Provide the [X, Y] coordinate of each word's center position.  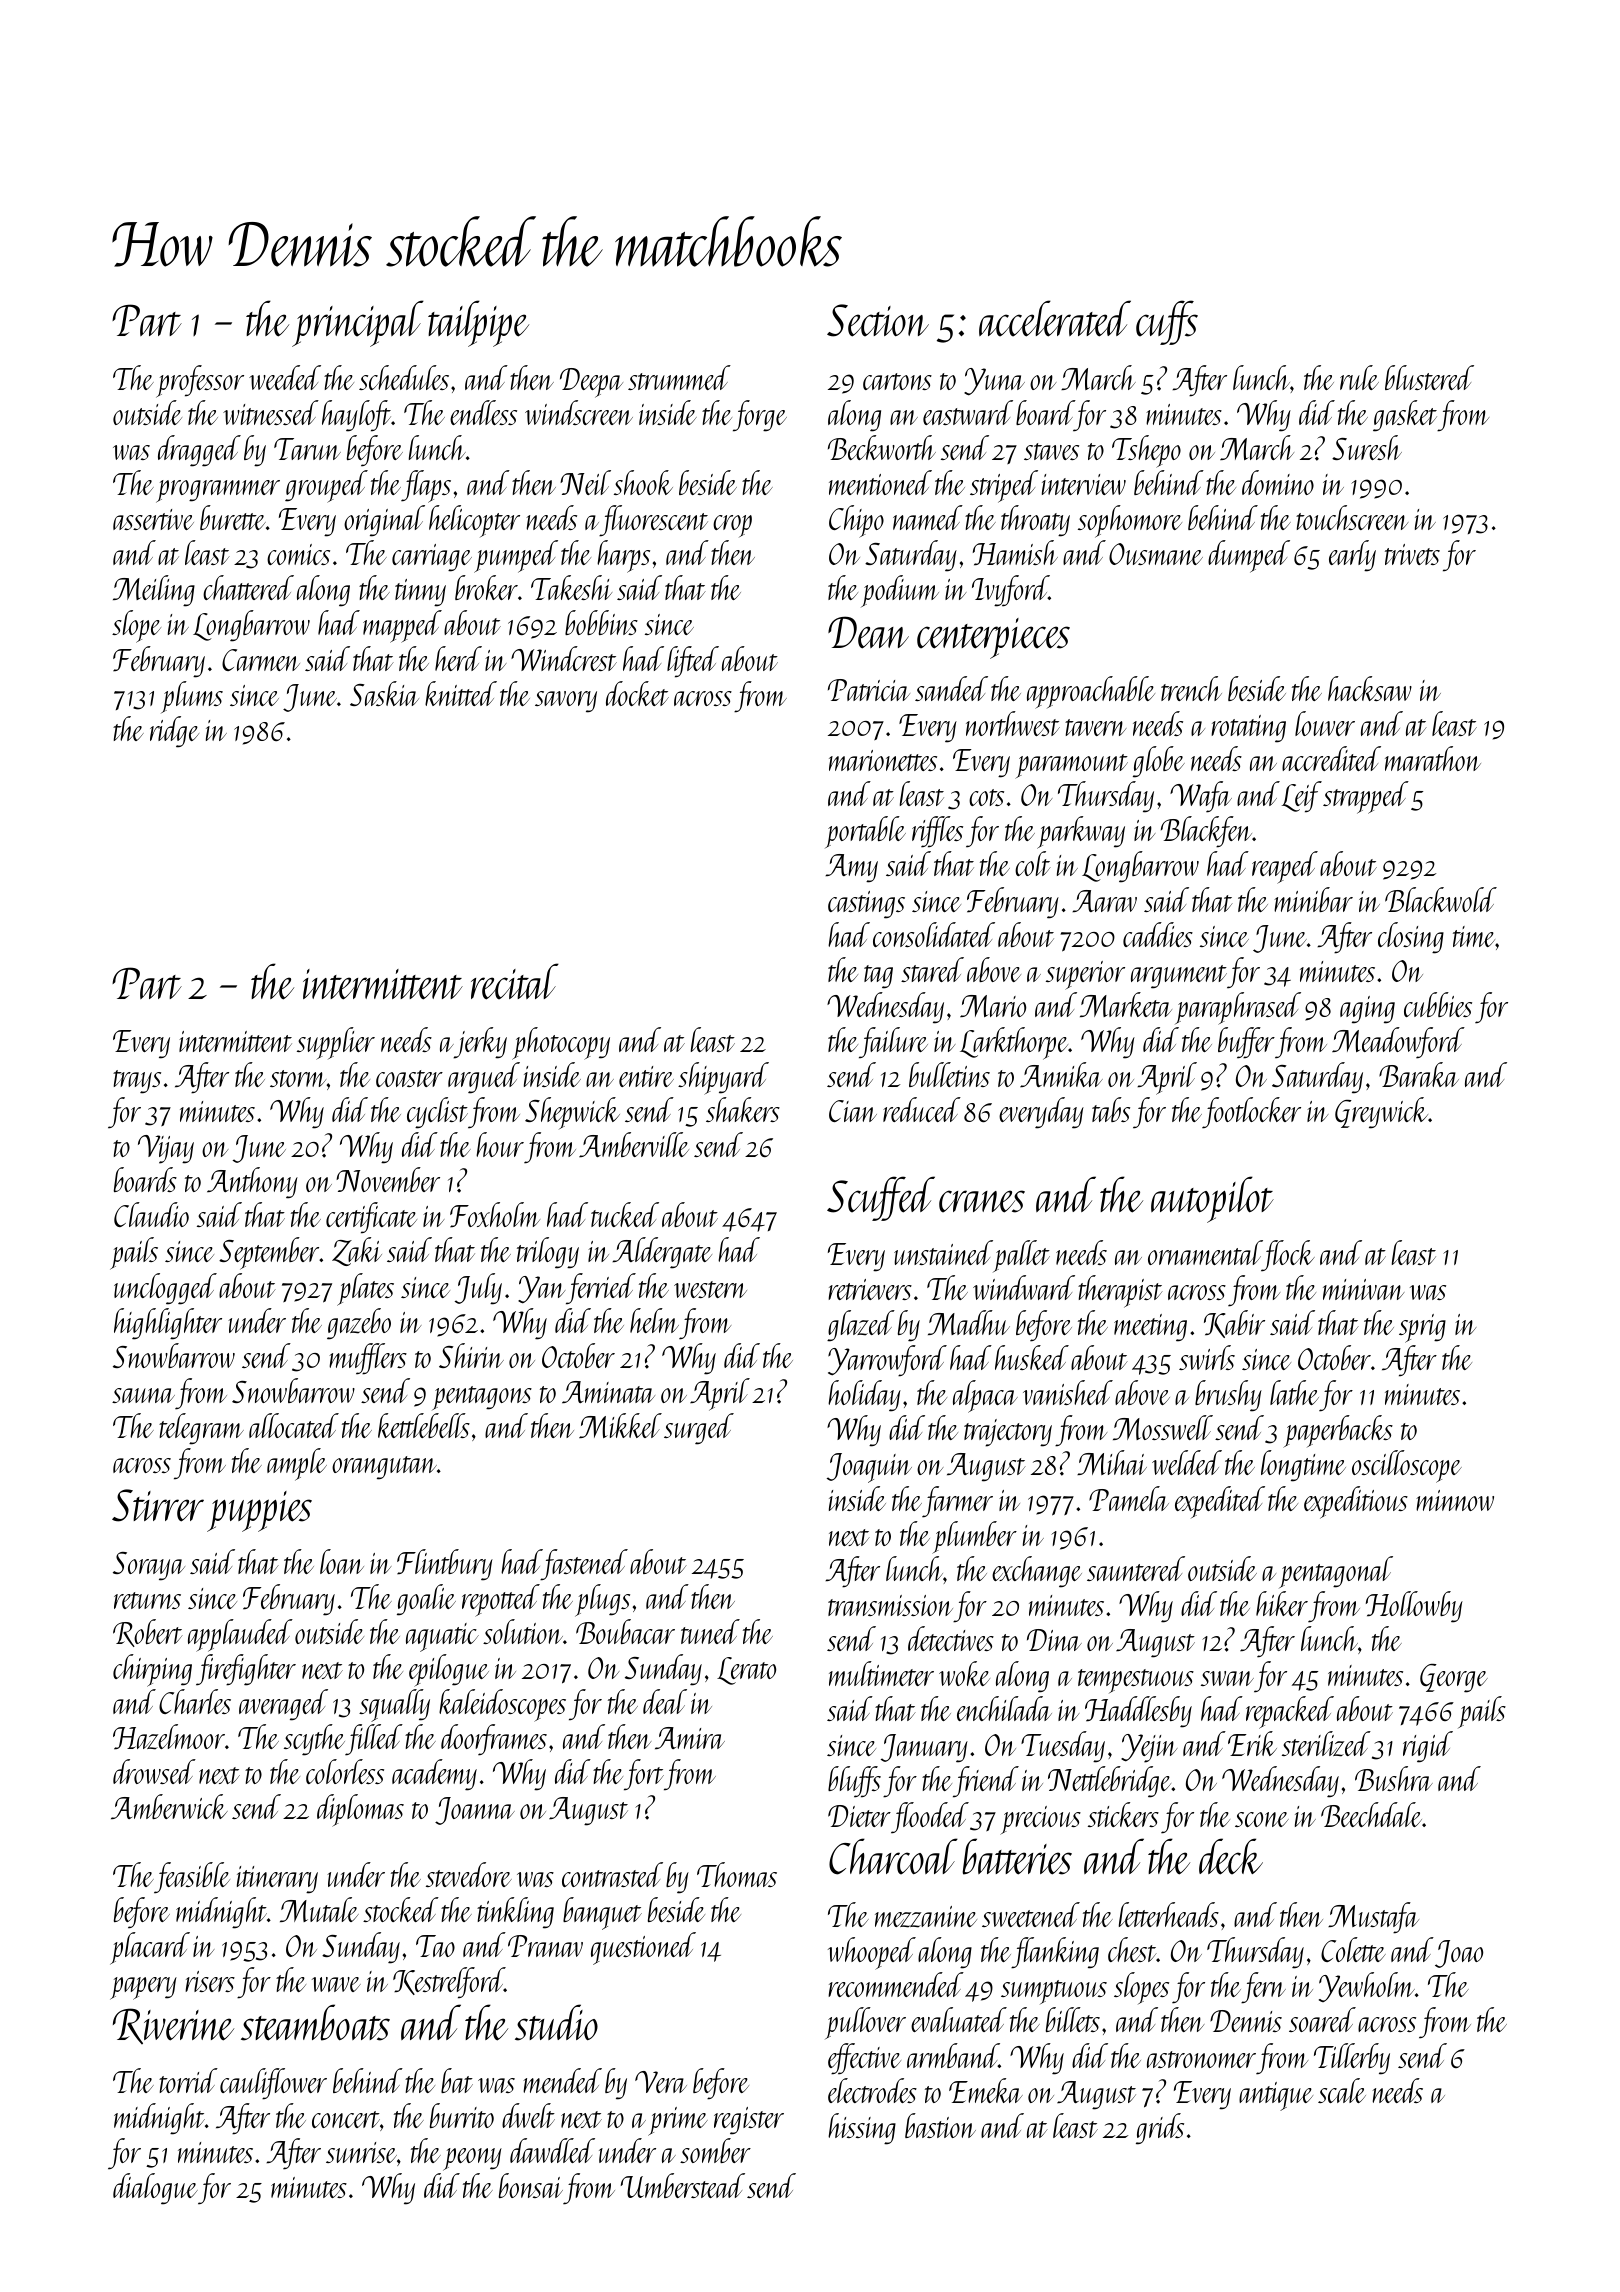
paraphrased [1238, 1008]
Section [878, 320]
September [269, 1253]
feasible [192, 1877]
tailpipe [478, 323]
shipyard [723, 1078]
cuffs [1167, 322]
